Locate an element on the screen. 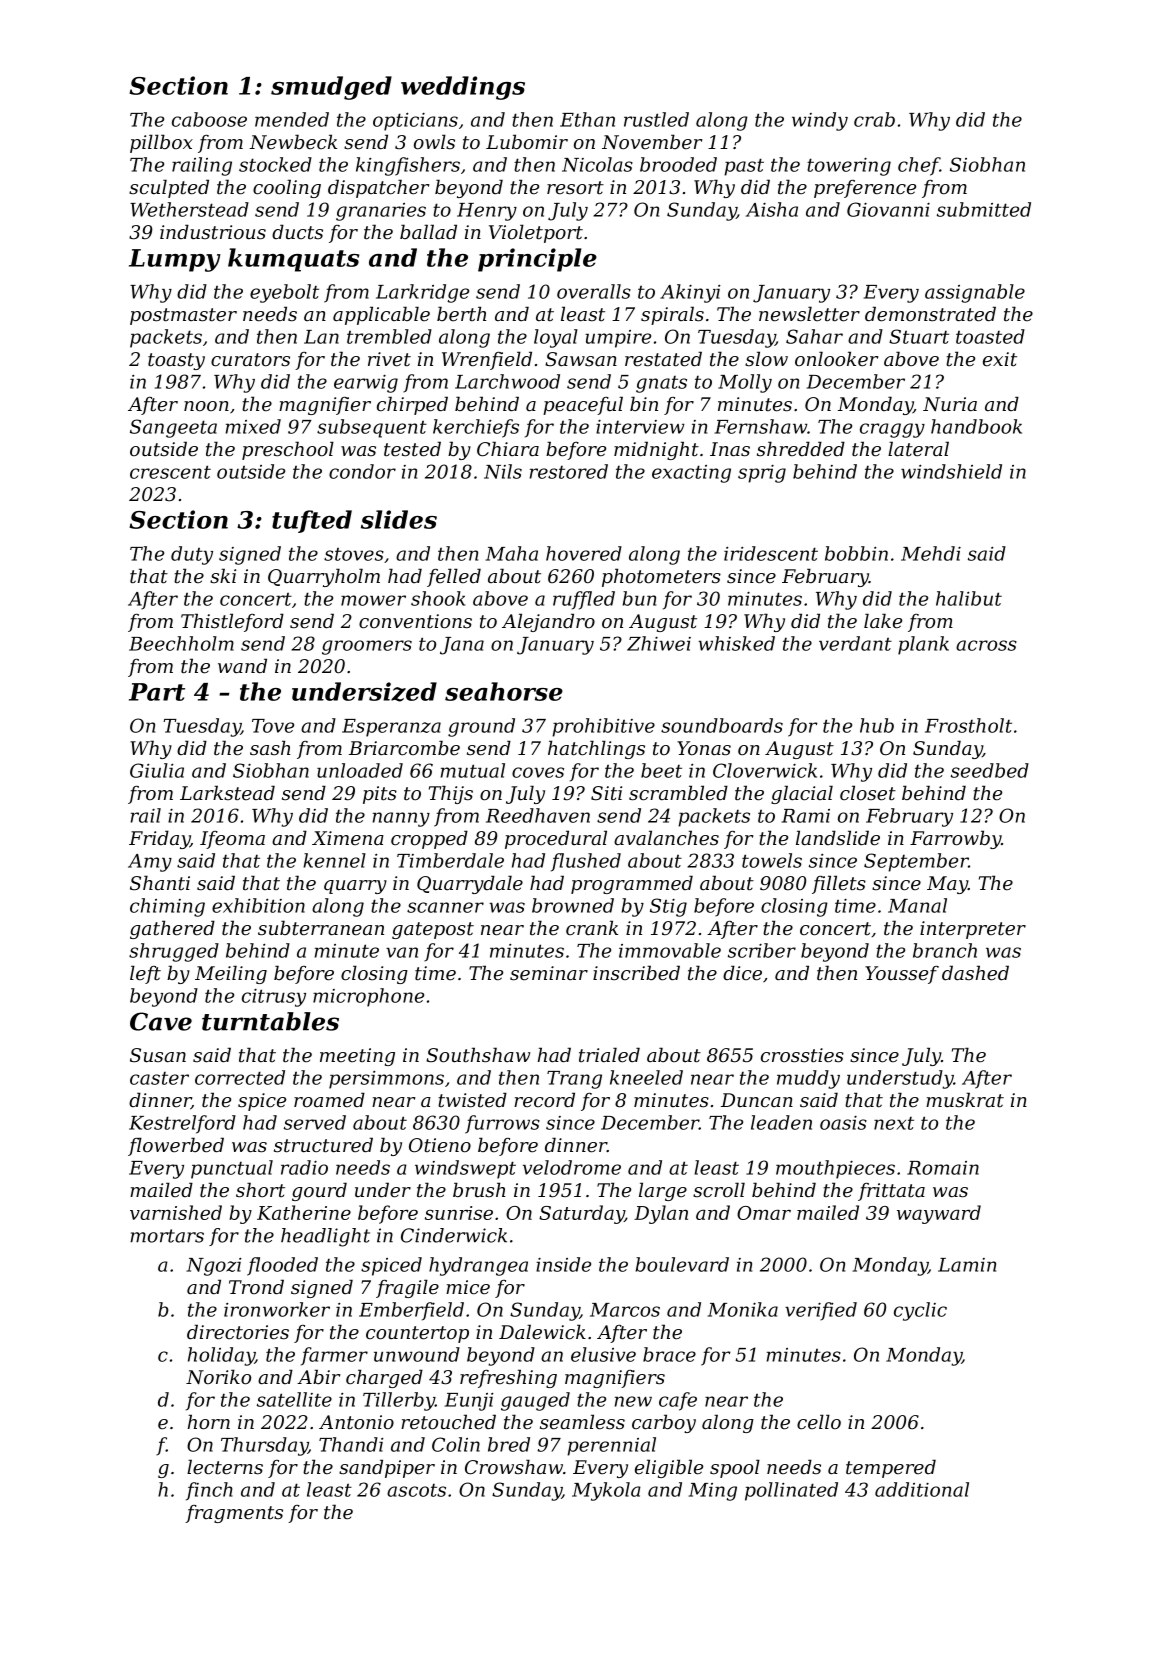  additional is located at coordinates (922, 1489).
